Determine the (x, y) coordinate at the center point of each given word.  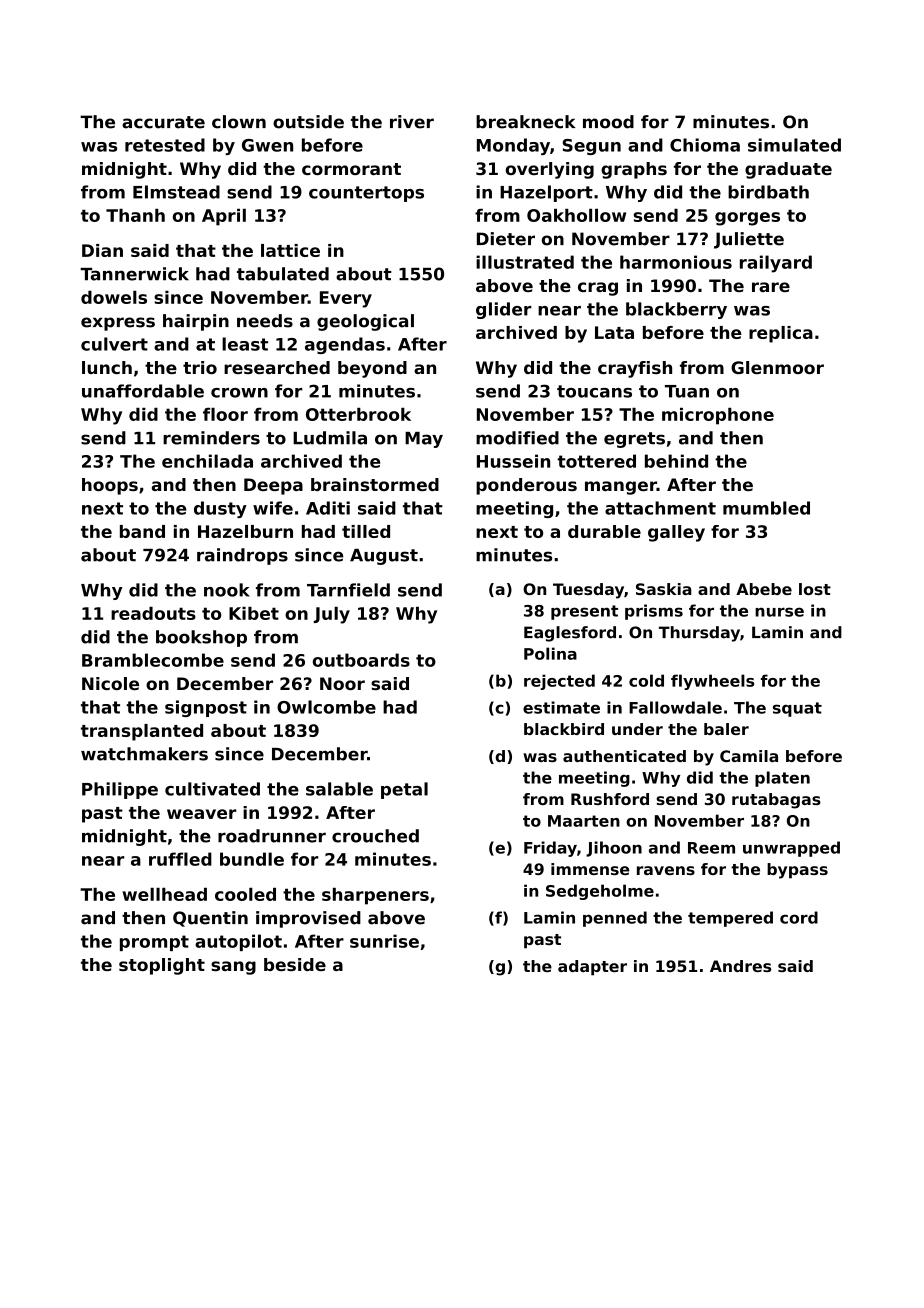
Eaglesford (570, 634)
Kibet (254, 613)
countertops (366, 194)
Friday (550, 849)
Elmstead (176, 192)
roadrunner (272, 836)
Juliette (749, 240)
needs (265, 321)
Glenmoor (777, 367)
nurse (779, 612)
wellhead (164, 894)
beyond (372, 369)
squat (797, 709)
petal (404, 790)
